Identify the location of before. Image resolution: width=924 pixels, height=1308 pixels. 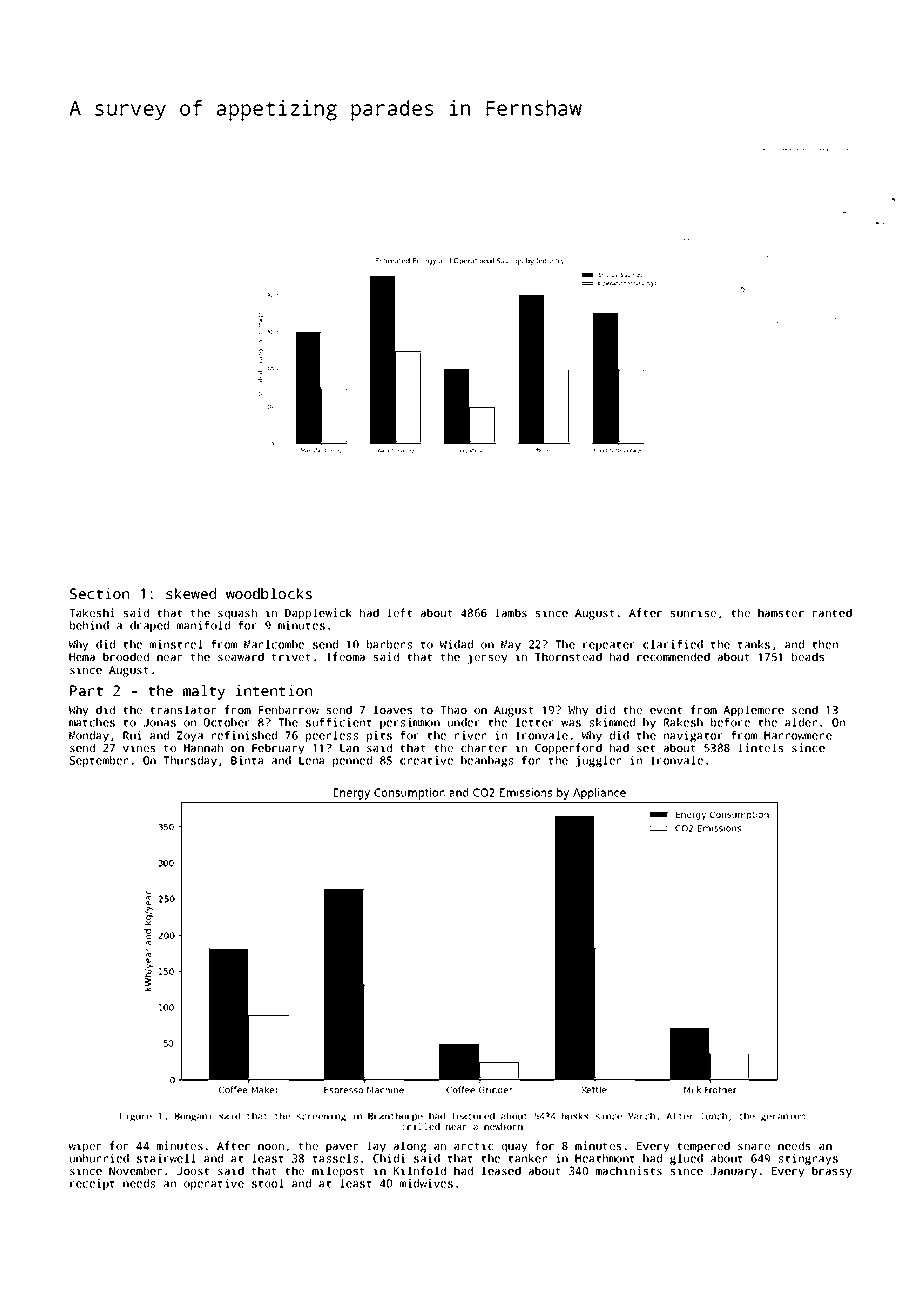
(730, 722).
